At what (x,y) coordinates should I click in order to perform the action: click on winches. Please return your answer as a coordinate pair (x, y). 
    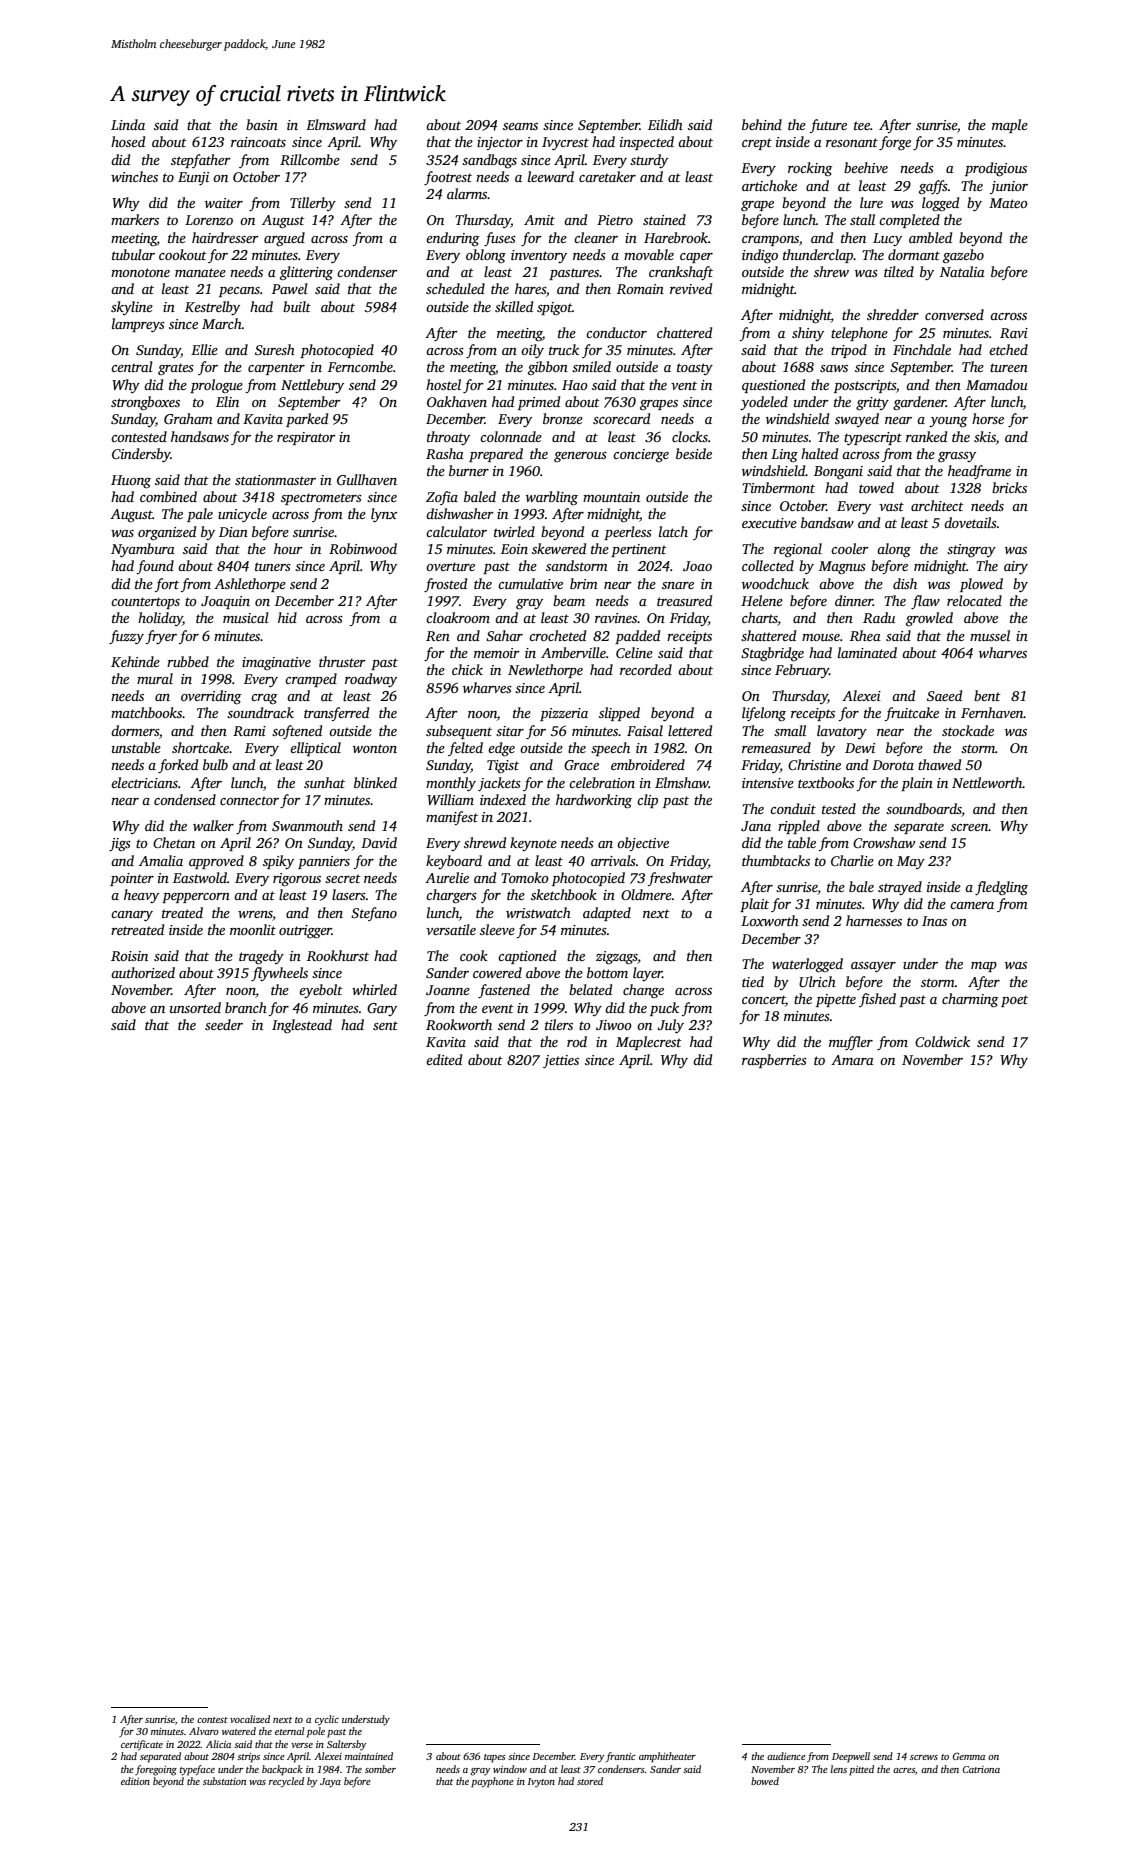
    Looking at the image, I should click on (134, 176).
